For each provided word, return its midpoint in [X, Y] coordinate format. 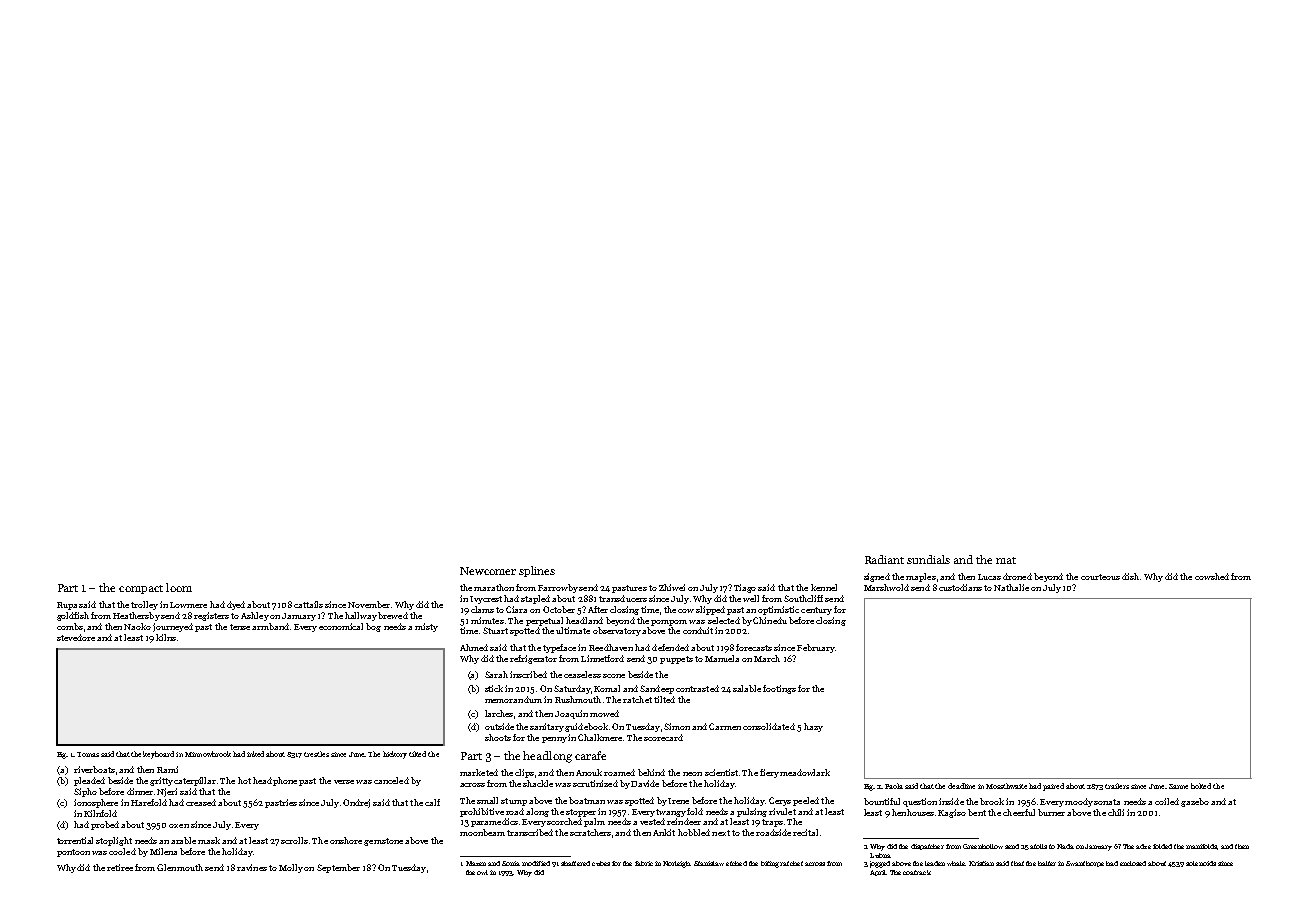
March [767, 658]
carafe [590, 755]
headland [584, 620]
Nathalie [1011, 587]
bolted [1201, 786]
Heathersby [136, 616]
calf [432, 802]
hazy [813, 727]
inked [255, 754]
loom [179, 587]
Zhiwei [672, 587]
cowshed [1212, 576]
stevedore [76, 637]
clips [524, 773]
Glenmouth [180, 867]
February [815, 648]
